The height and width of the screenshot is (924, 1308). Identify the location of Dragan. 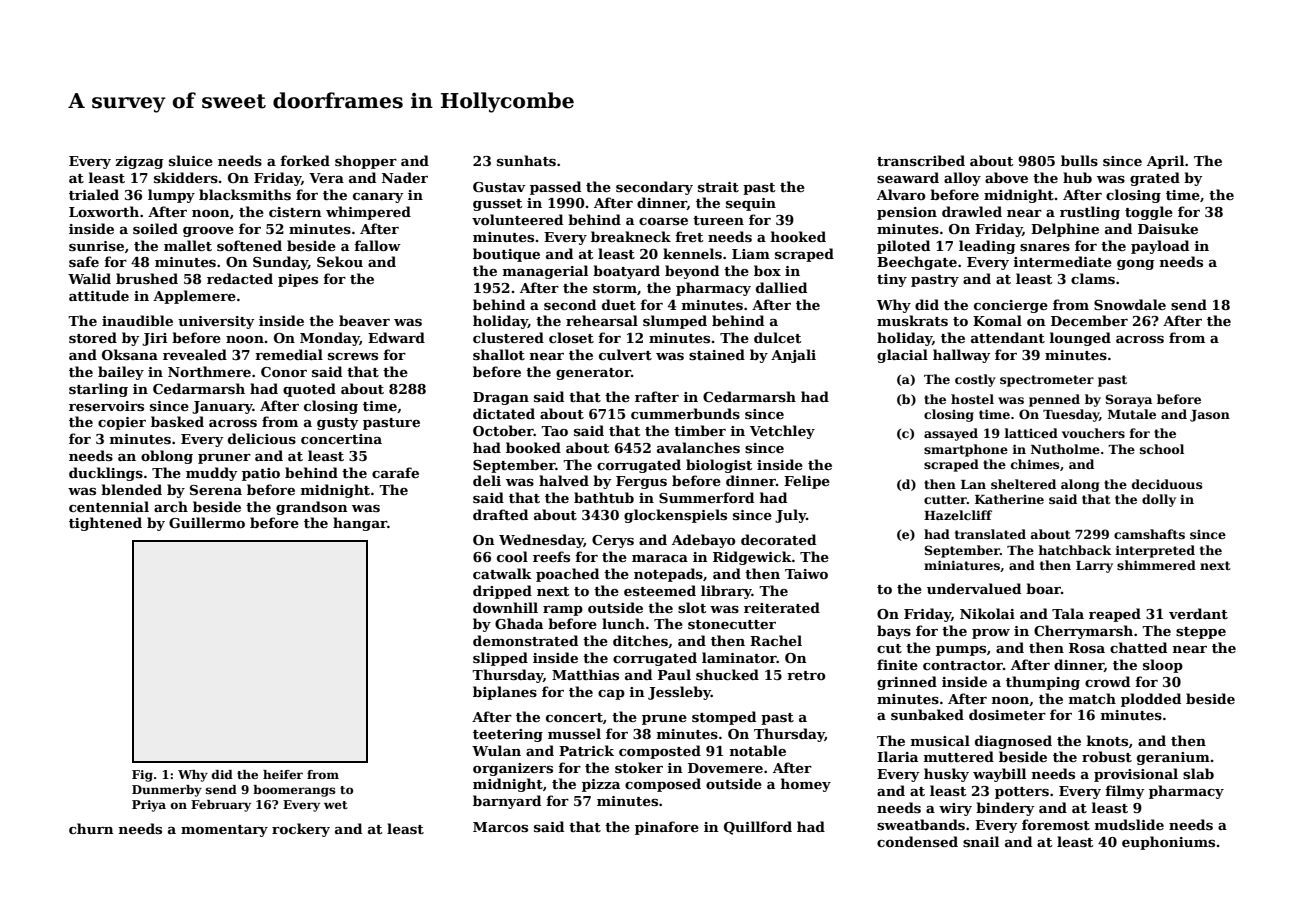
(501, 398).
